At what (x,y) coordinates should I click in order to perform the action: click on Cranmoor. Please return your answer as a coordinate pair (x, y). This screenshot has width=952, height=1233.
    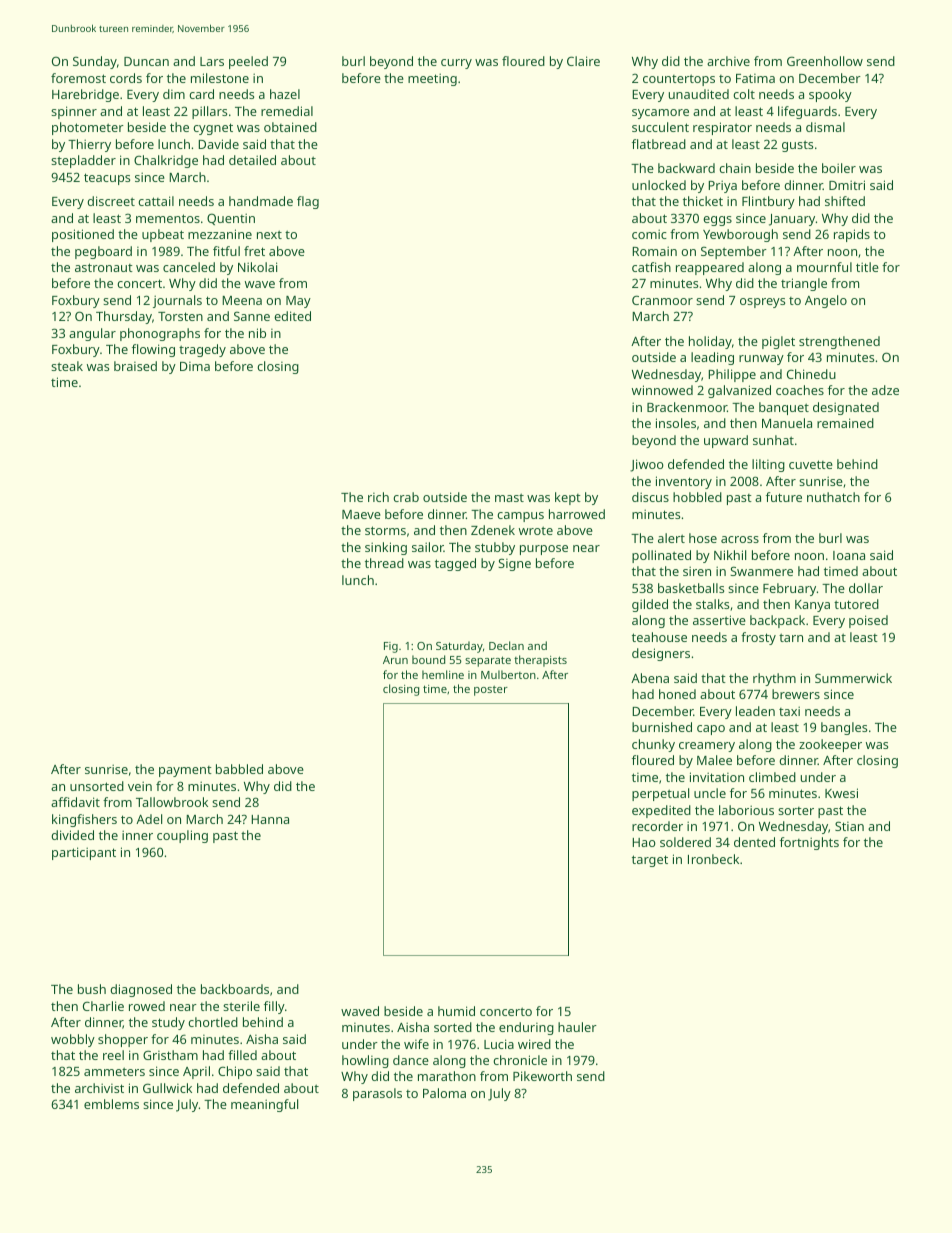
    Looking at the image, I should click on (662, 300).
